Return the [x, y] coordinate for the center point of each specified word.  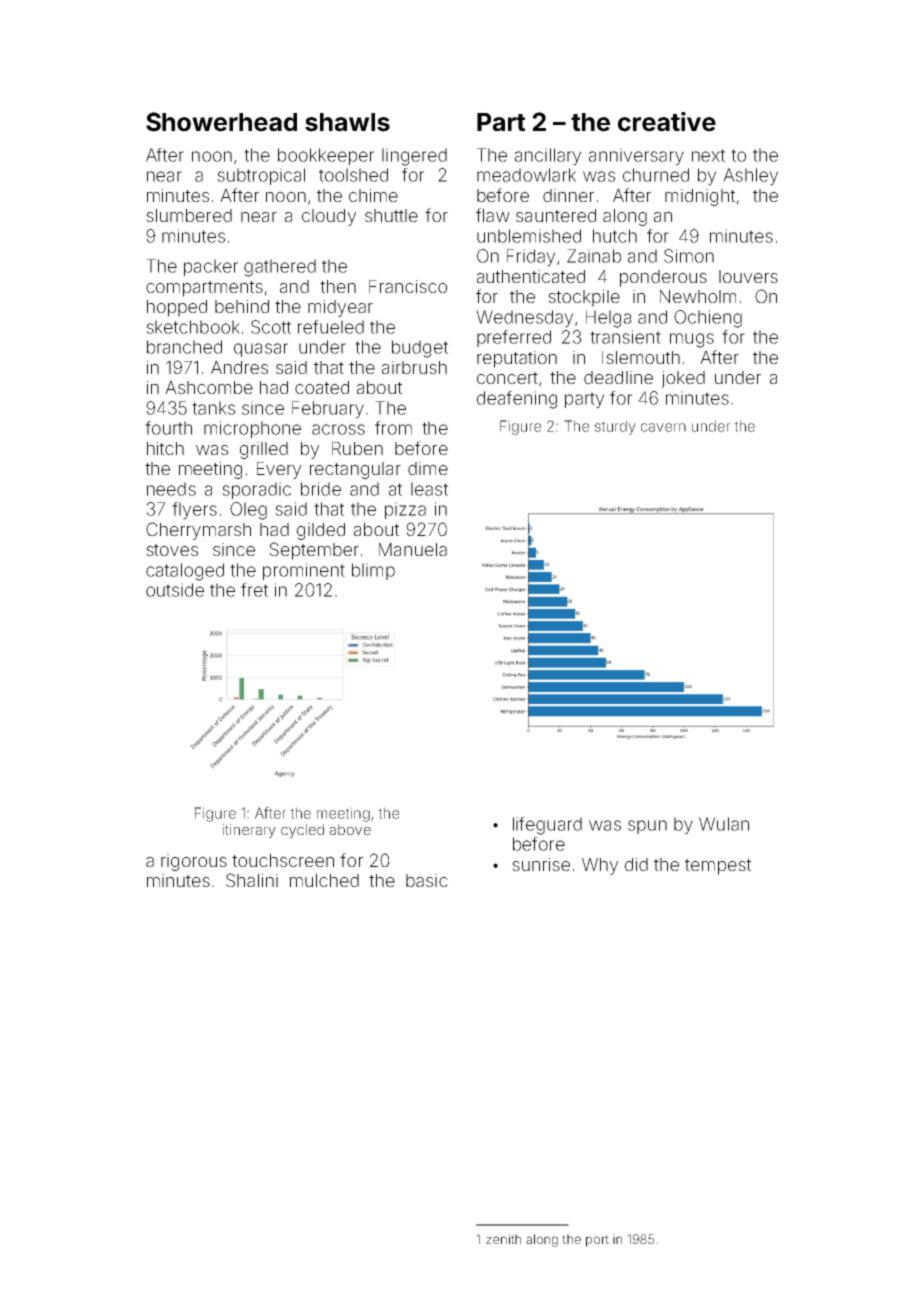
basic [427, 880]
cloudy [329, 217]
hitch [165, 448]
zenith [503, 1239]
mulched [324, 880]
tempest [718, 867]
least [429, 489]
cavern [663, 427]
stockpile [584, 298]
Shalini [252, 880]
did [636, 864]
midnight [700, 197]
